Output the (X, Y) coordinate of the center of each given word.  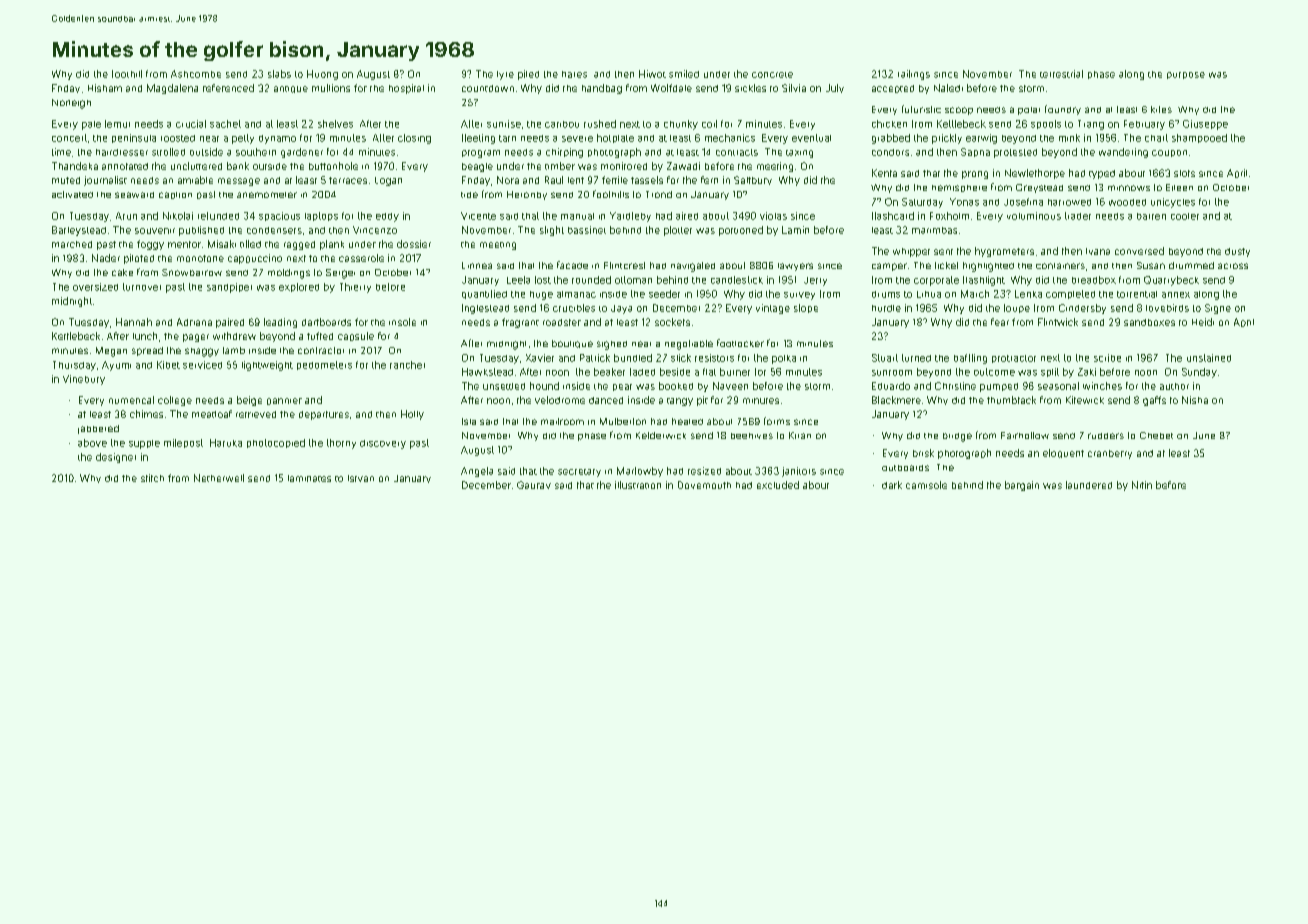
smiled (684, 74)
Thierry (355, 288)
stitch (152, 478)
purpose (1186, 75)
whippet (911, 252)
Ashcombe (196, 74)
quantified (484, 294)
